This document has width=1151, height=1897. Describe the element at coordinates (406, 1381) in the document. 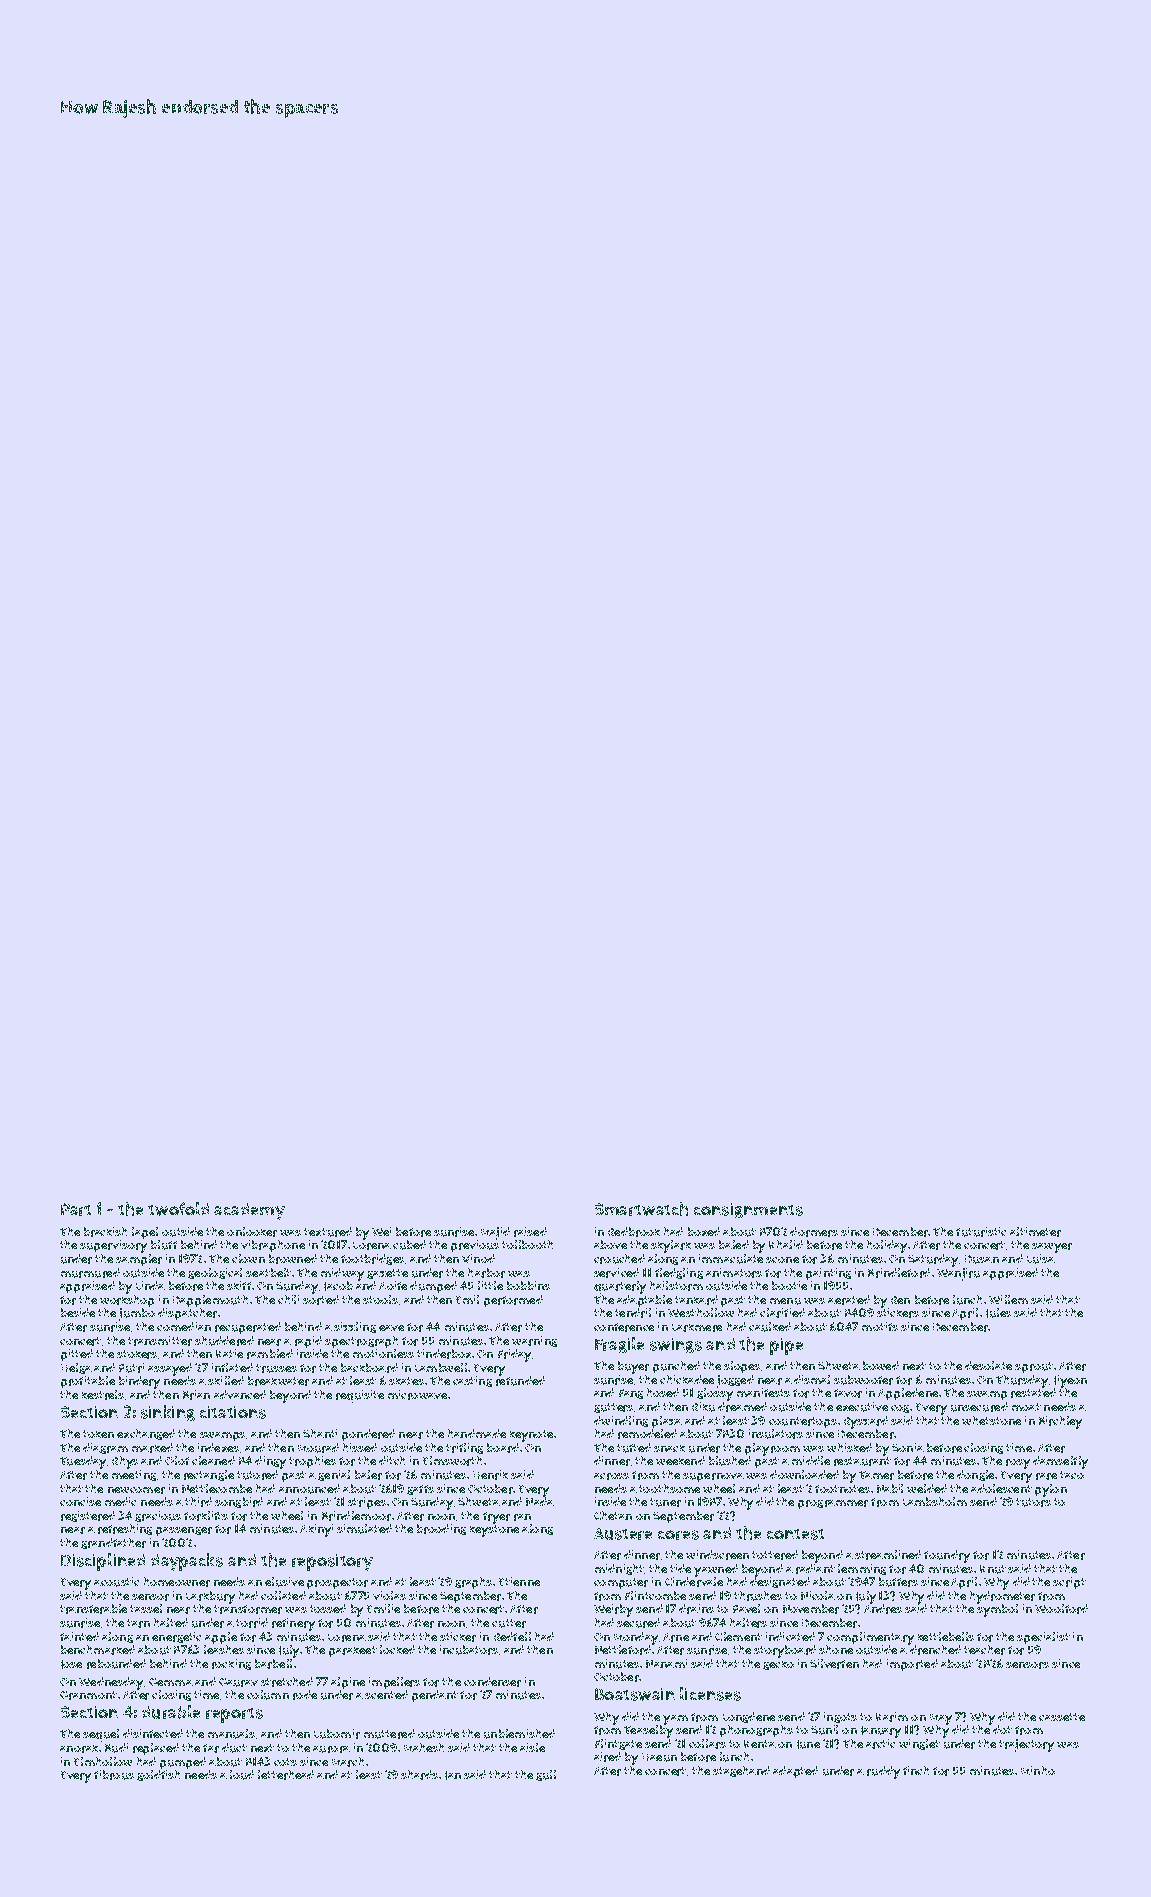

I see `skates` at that location.
